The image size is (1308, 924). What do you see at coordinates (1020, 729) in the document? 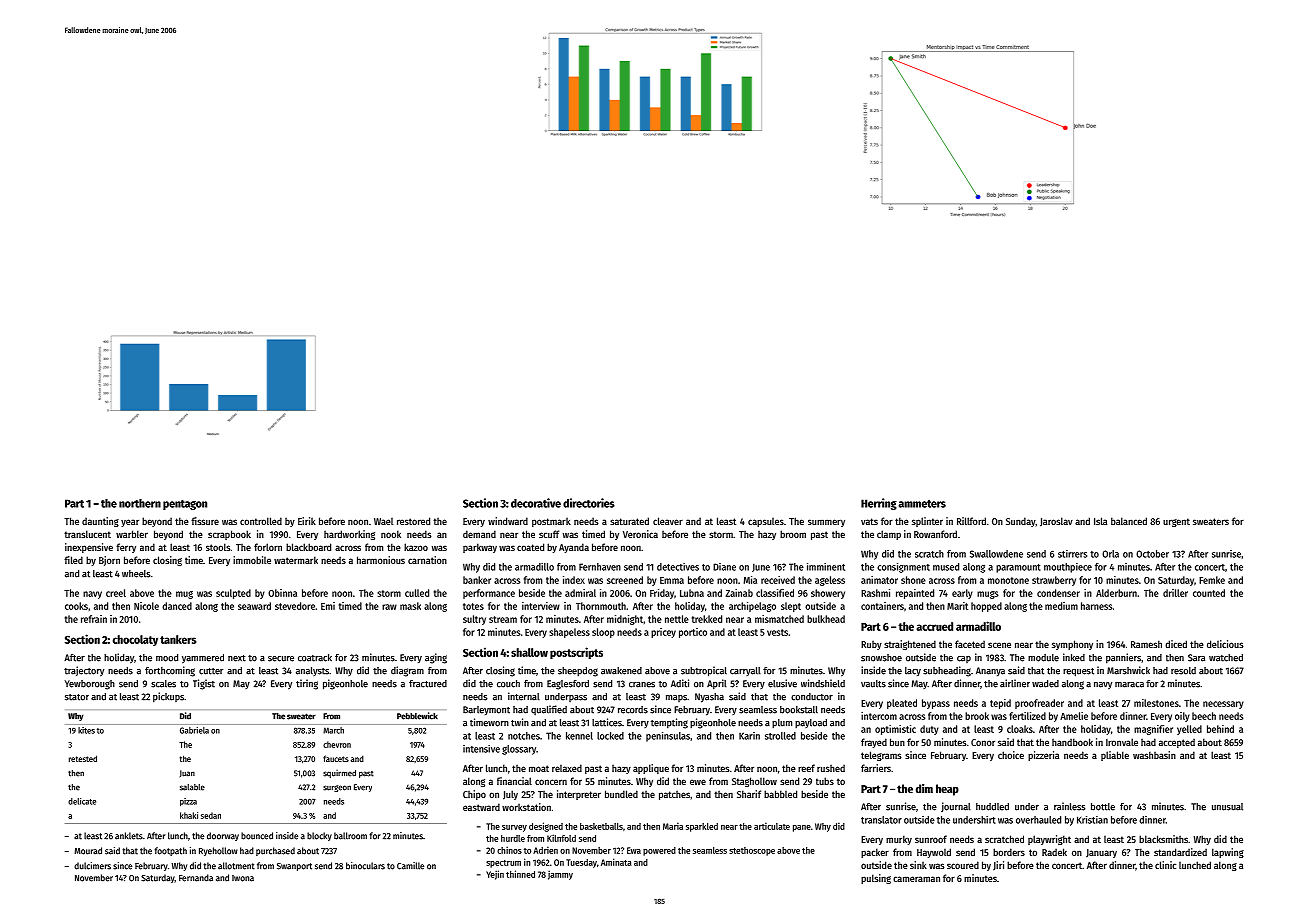
I see `cloaks` at bounding box center [1020, 729].
